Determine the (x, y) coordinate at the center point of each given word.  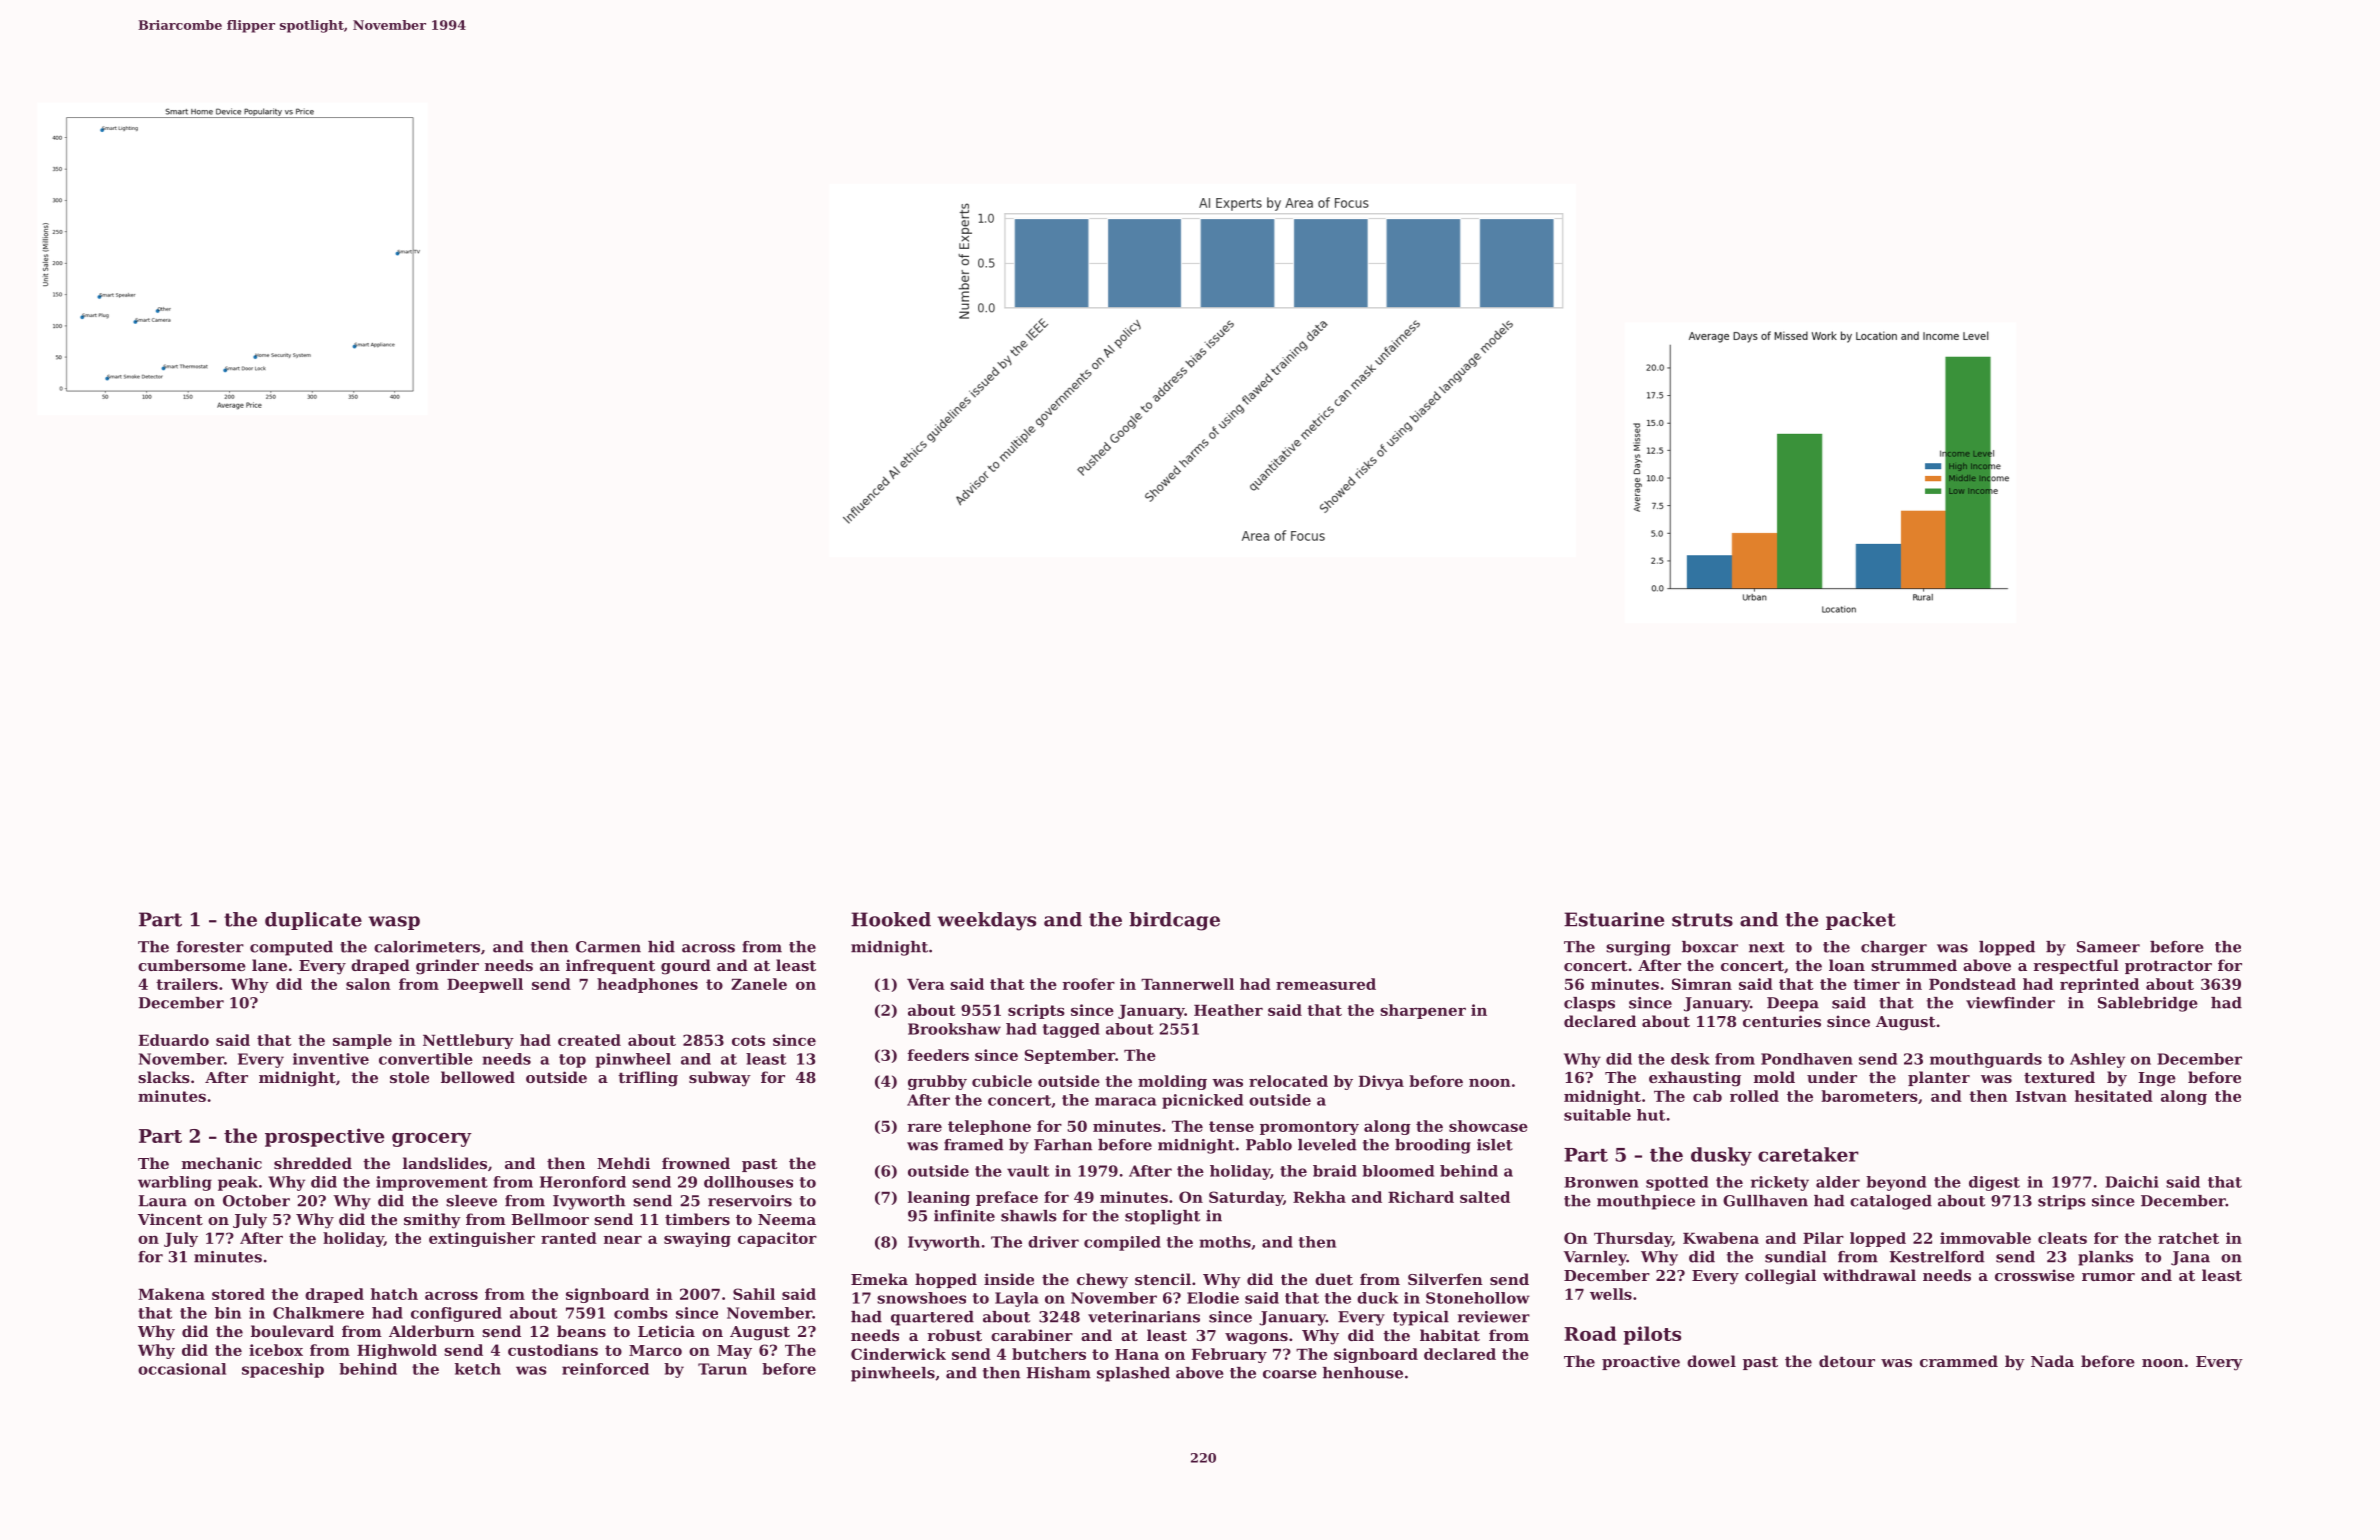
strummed (1914, 965)
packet (1861, 921)
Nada (2052, 1361)
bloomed (1398, 1171)
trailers (187, 984)
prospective (324, 1137)
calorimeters (427, 947)
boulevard (292, 1331)
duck (1377, 1298)
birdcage (1174, 921)
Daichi (2132, 1182)
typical (1421, 1318)
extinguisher (482, 1239)
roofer (1088, 984)
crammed (1959, 1361)
